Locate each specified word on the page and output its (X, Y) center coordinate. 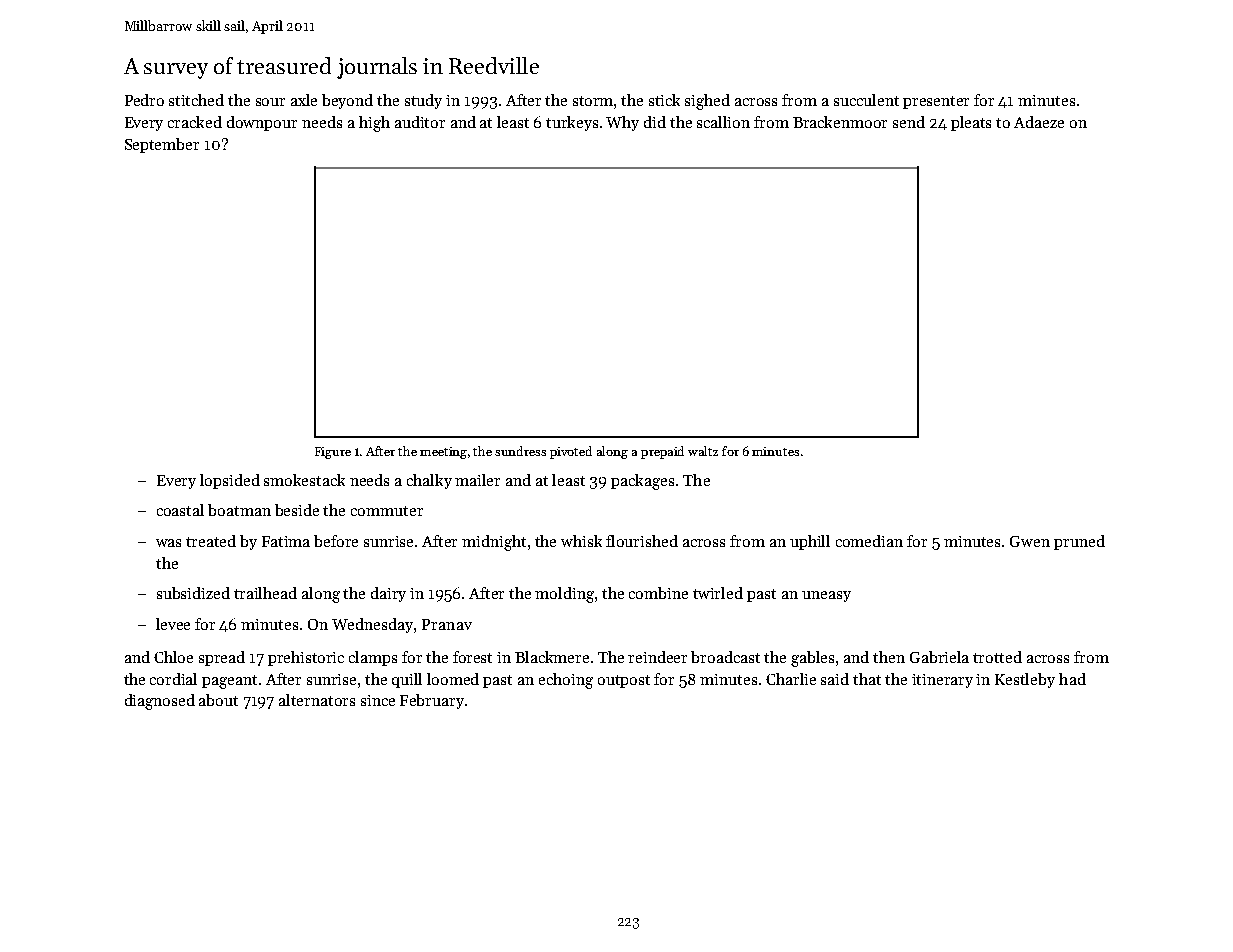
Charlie (791, 679)
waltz (703, 451)
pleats (971, 123)
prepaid (662, 452)
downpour (262, 123)
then (889, 657)
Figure (333, 453)
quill (407, 680)
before (336, 541)
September (162, 145)
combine (658, 593)
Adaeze (1039, 122)
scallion (723, 122)
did (655, 122)
